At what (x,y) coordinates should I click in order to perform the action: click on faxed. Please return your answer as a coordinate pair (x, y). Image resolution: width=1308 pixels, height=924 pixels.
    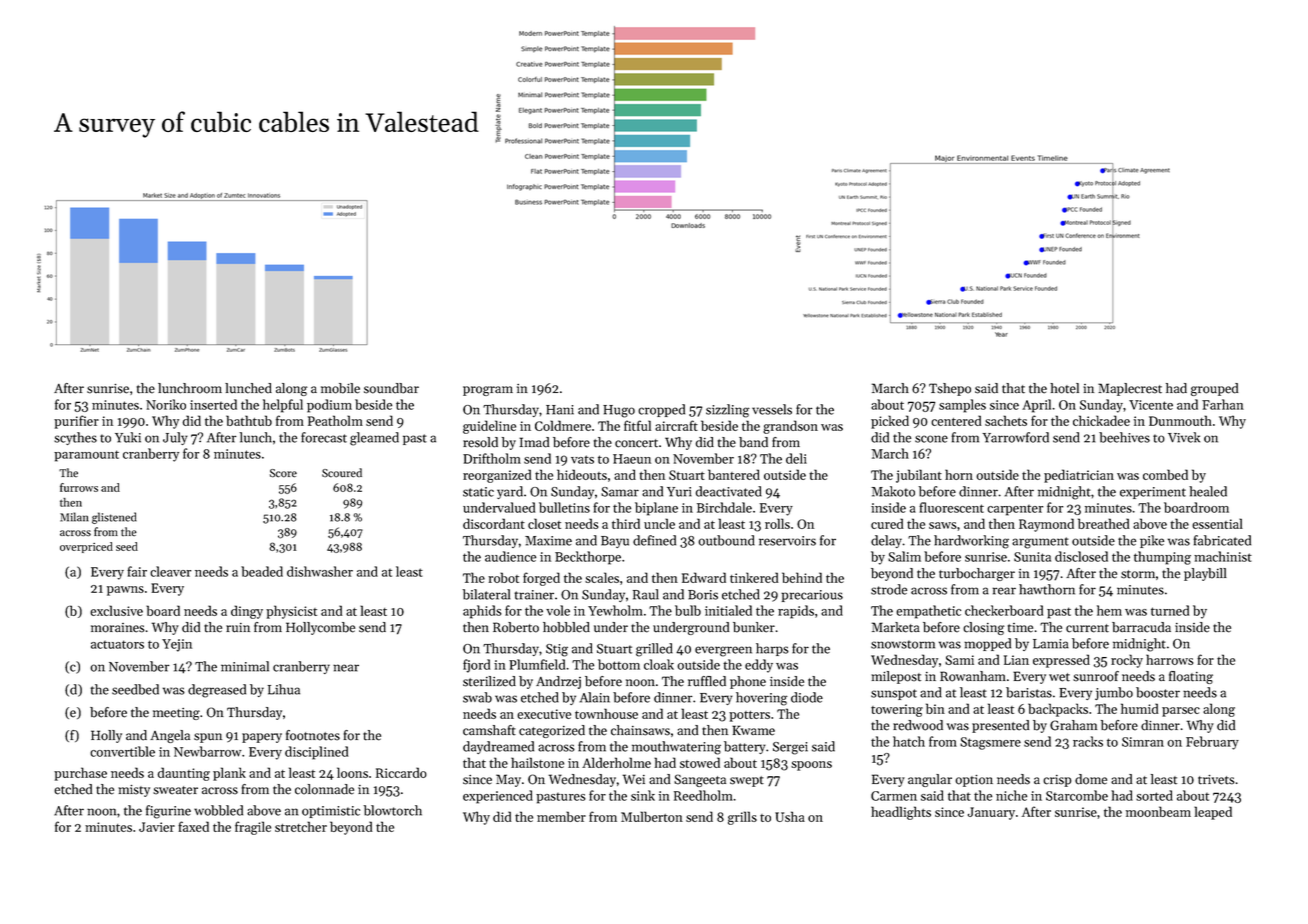
    Looking at the image, I should click on (193, 826).
